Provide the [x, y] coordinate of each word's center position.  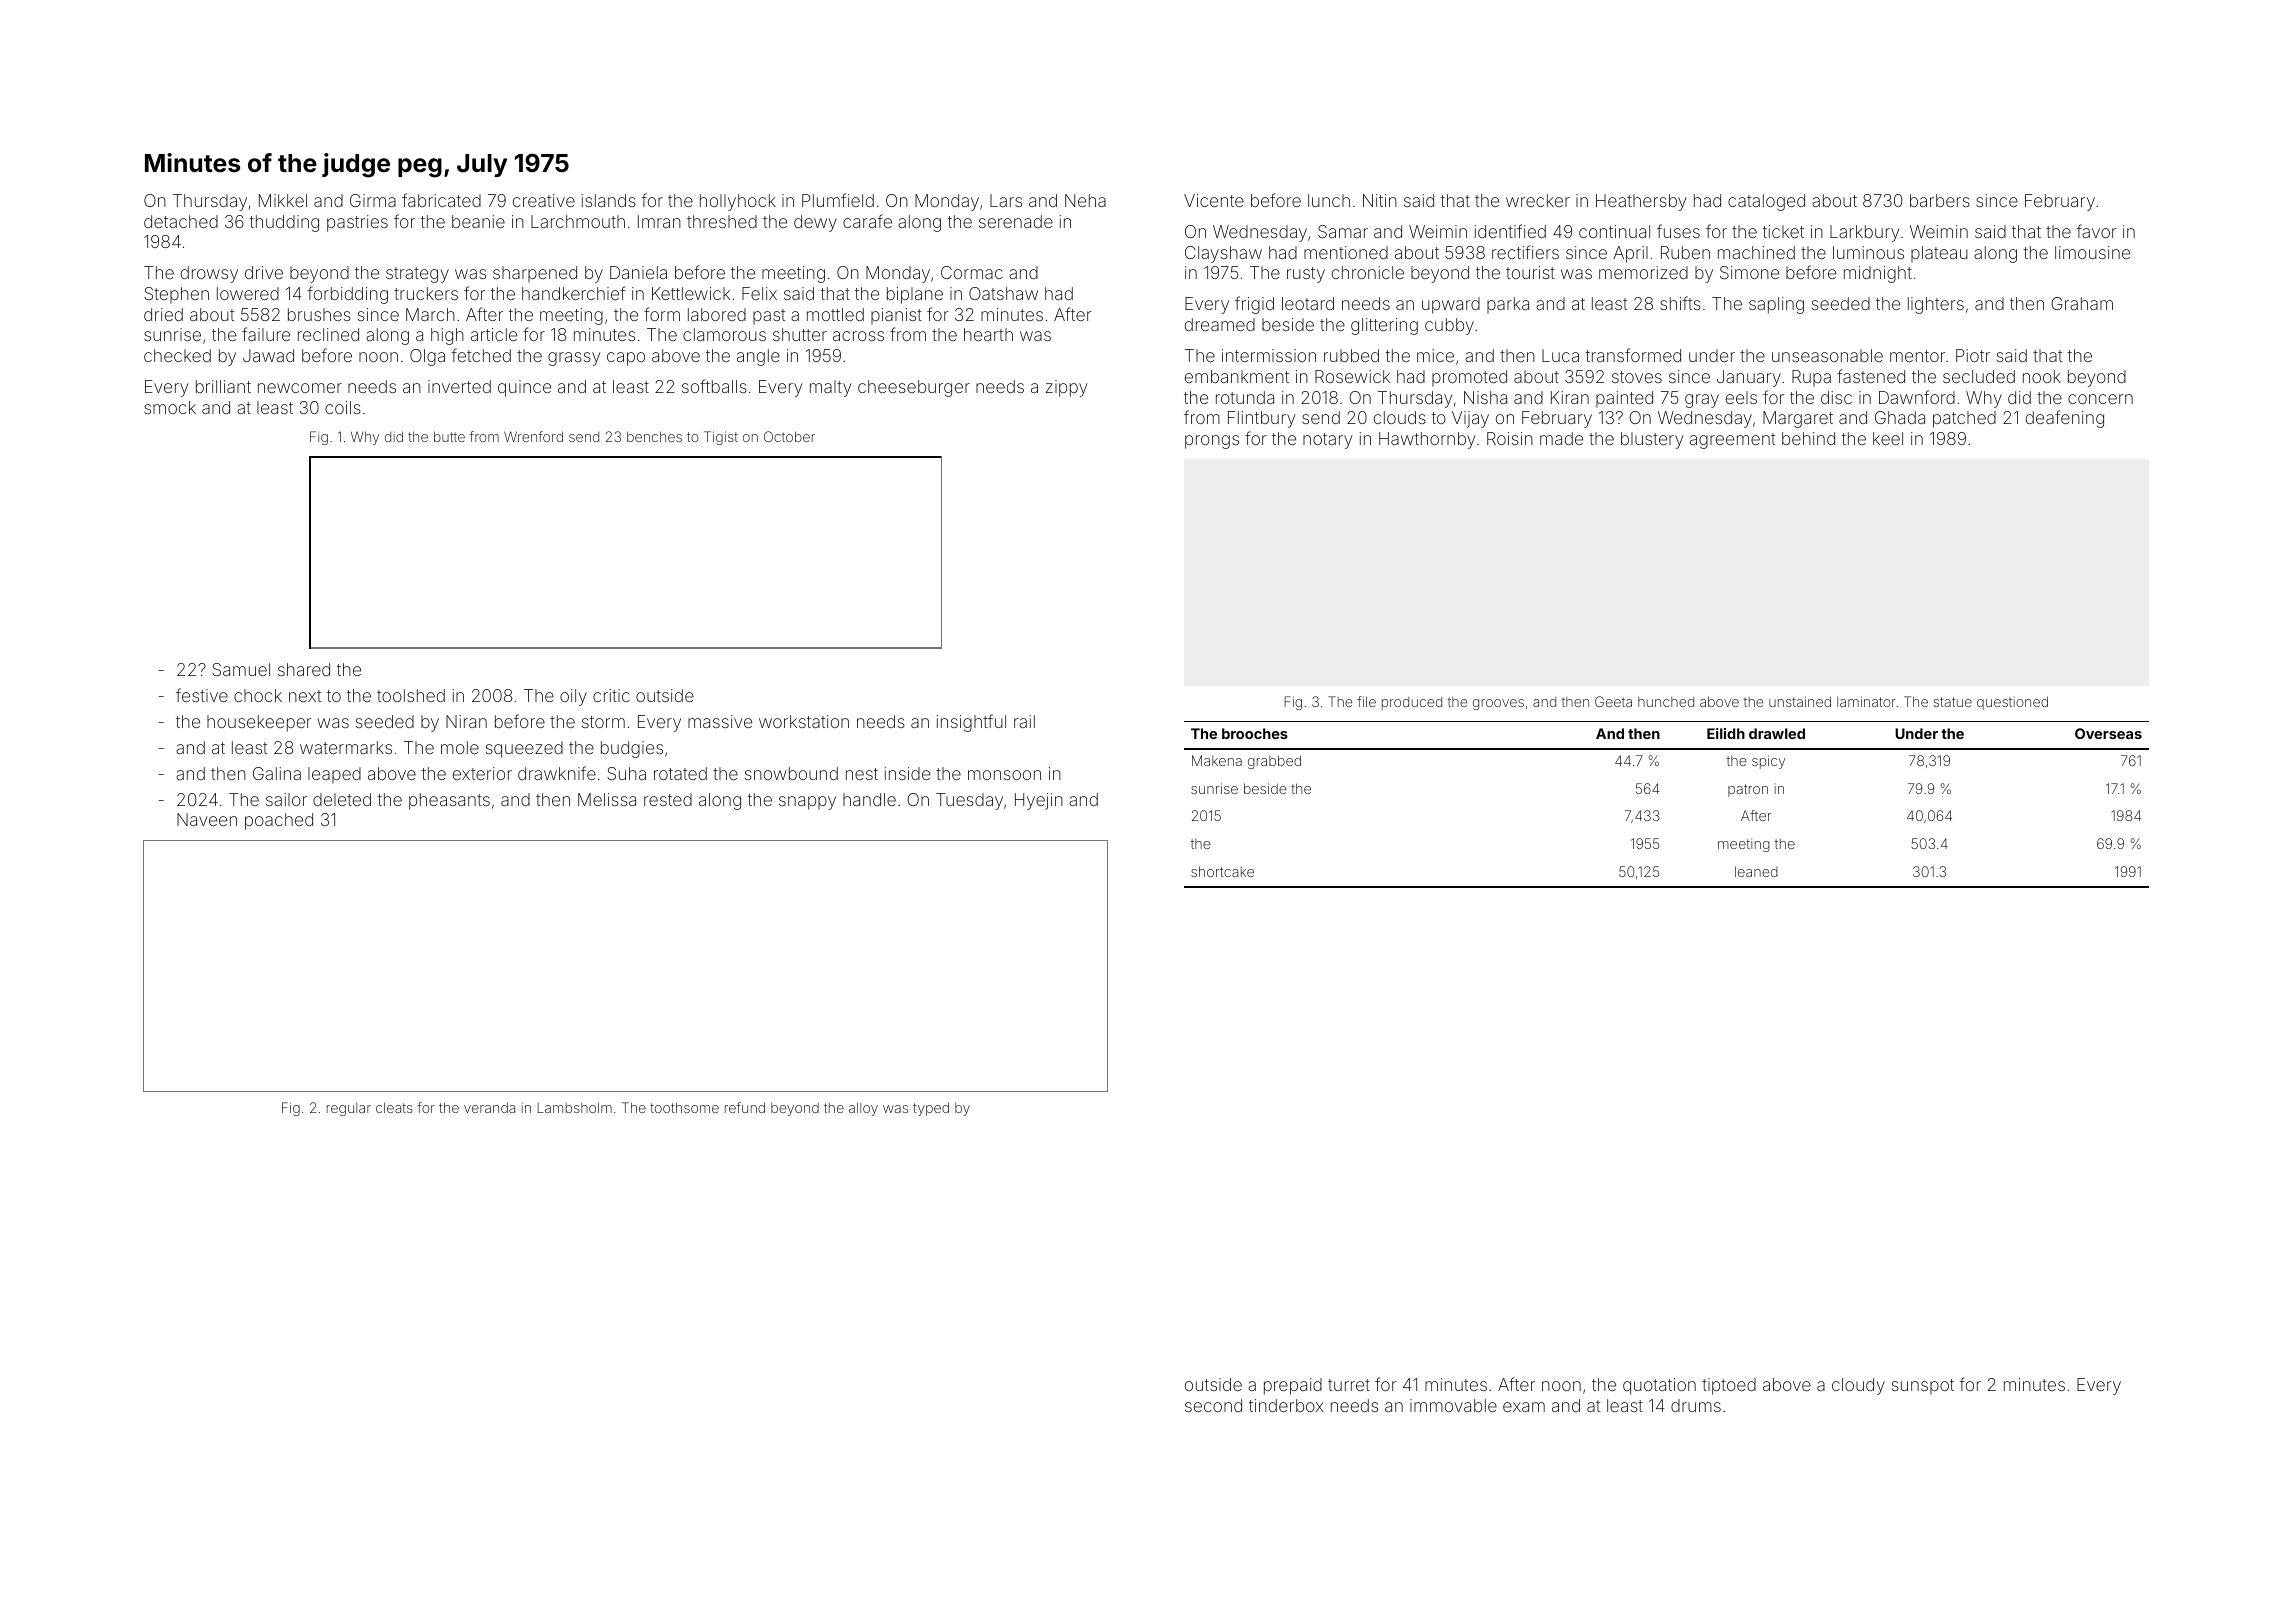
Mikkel [283, 200]
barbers [1940, 200]
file [1366, 701]
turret [1349, 1385]
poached [279, 821]
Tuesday [969, 801]
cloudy [1858, 1386]
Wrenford [533, 436]
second [1213, 1405]
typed [931, 1109]
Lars [1006, 200]
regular [349, 1109]
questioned [2012, 703]
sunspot [1923, 1386]
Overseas [2108, 733]
